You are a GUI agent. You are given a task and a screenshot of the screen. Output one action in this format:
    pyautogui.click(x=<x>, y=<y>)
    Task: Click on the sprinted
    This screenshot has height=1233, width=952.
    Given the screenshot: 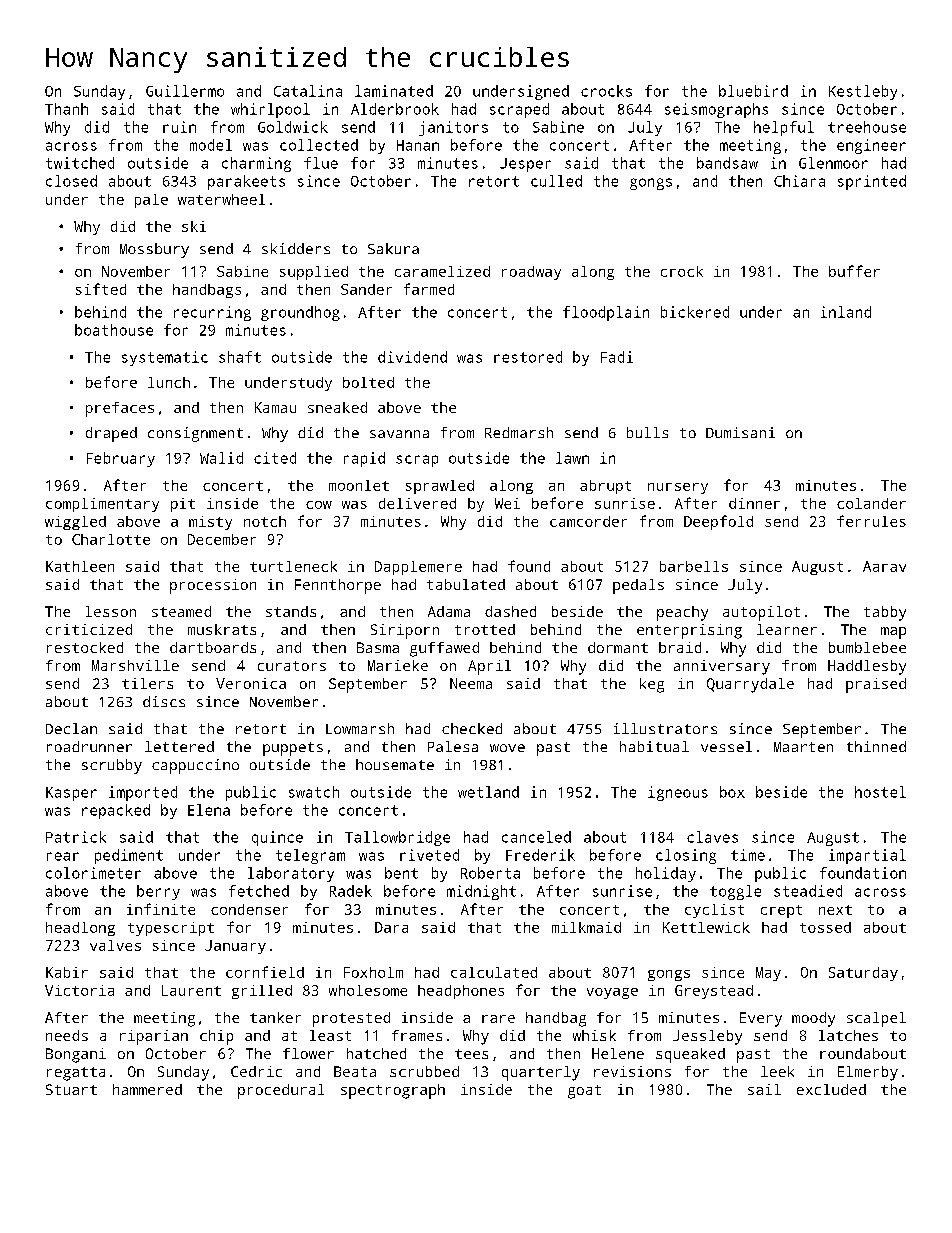 What is the action you would take?
    pyautogui.click(x=872, y=182)
